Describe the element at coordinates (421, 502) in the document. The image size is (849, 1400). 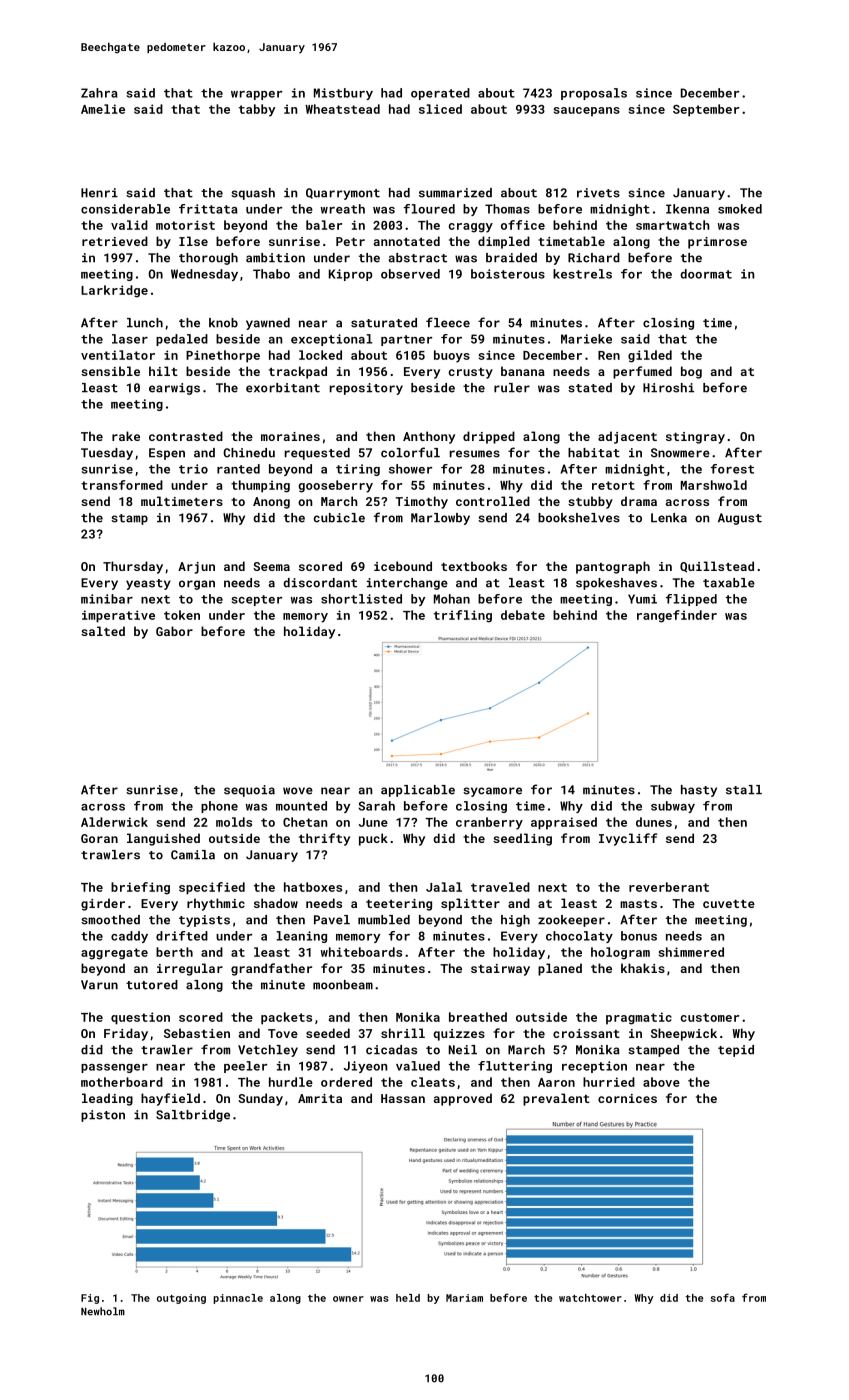
I see `Timothy` at that location.
